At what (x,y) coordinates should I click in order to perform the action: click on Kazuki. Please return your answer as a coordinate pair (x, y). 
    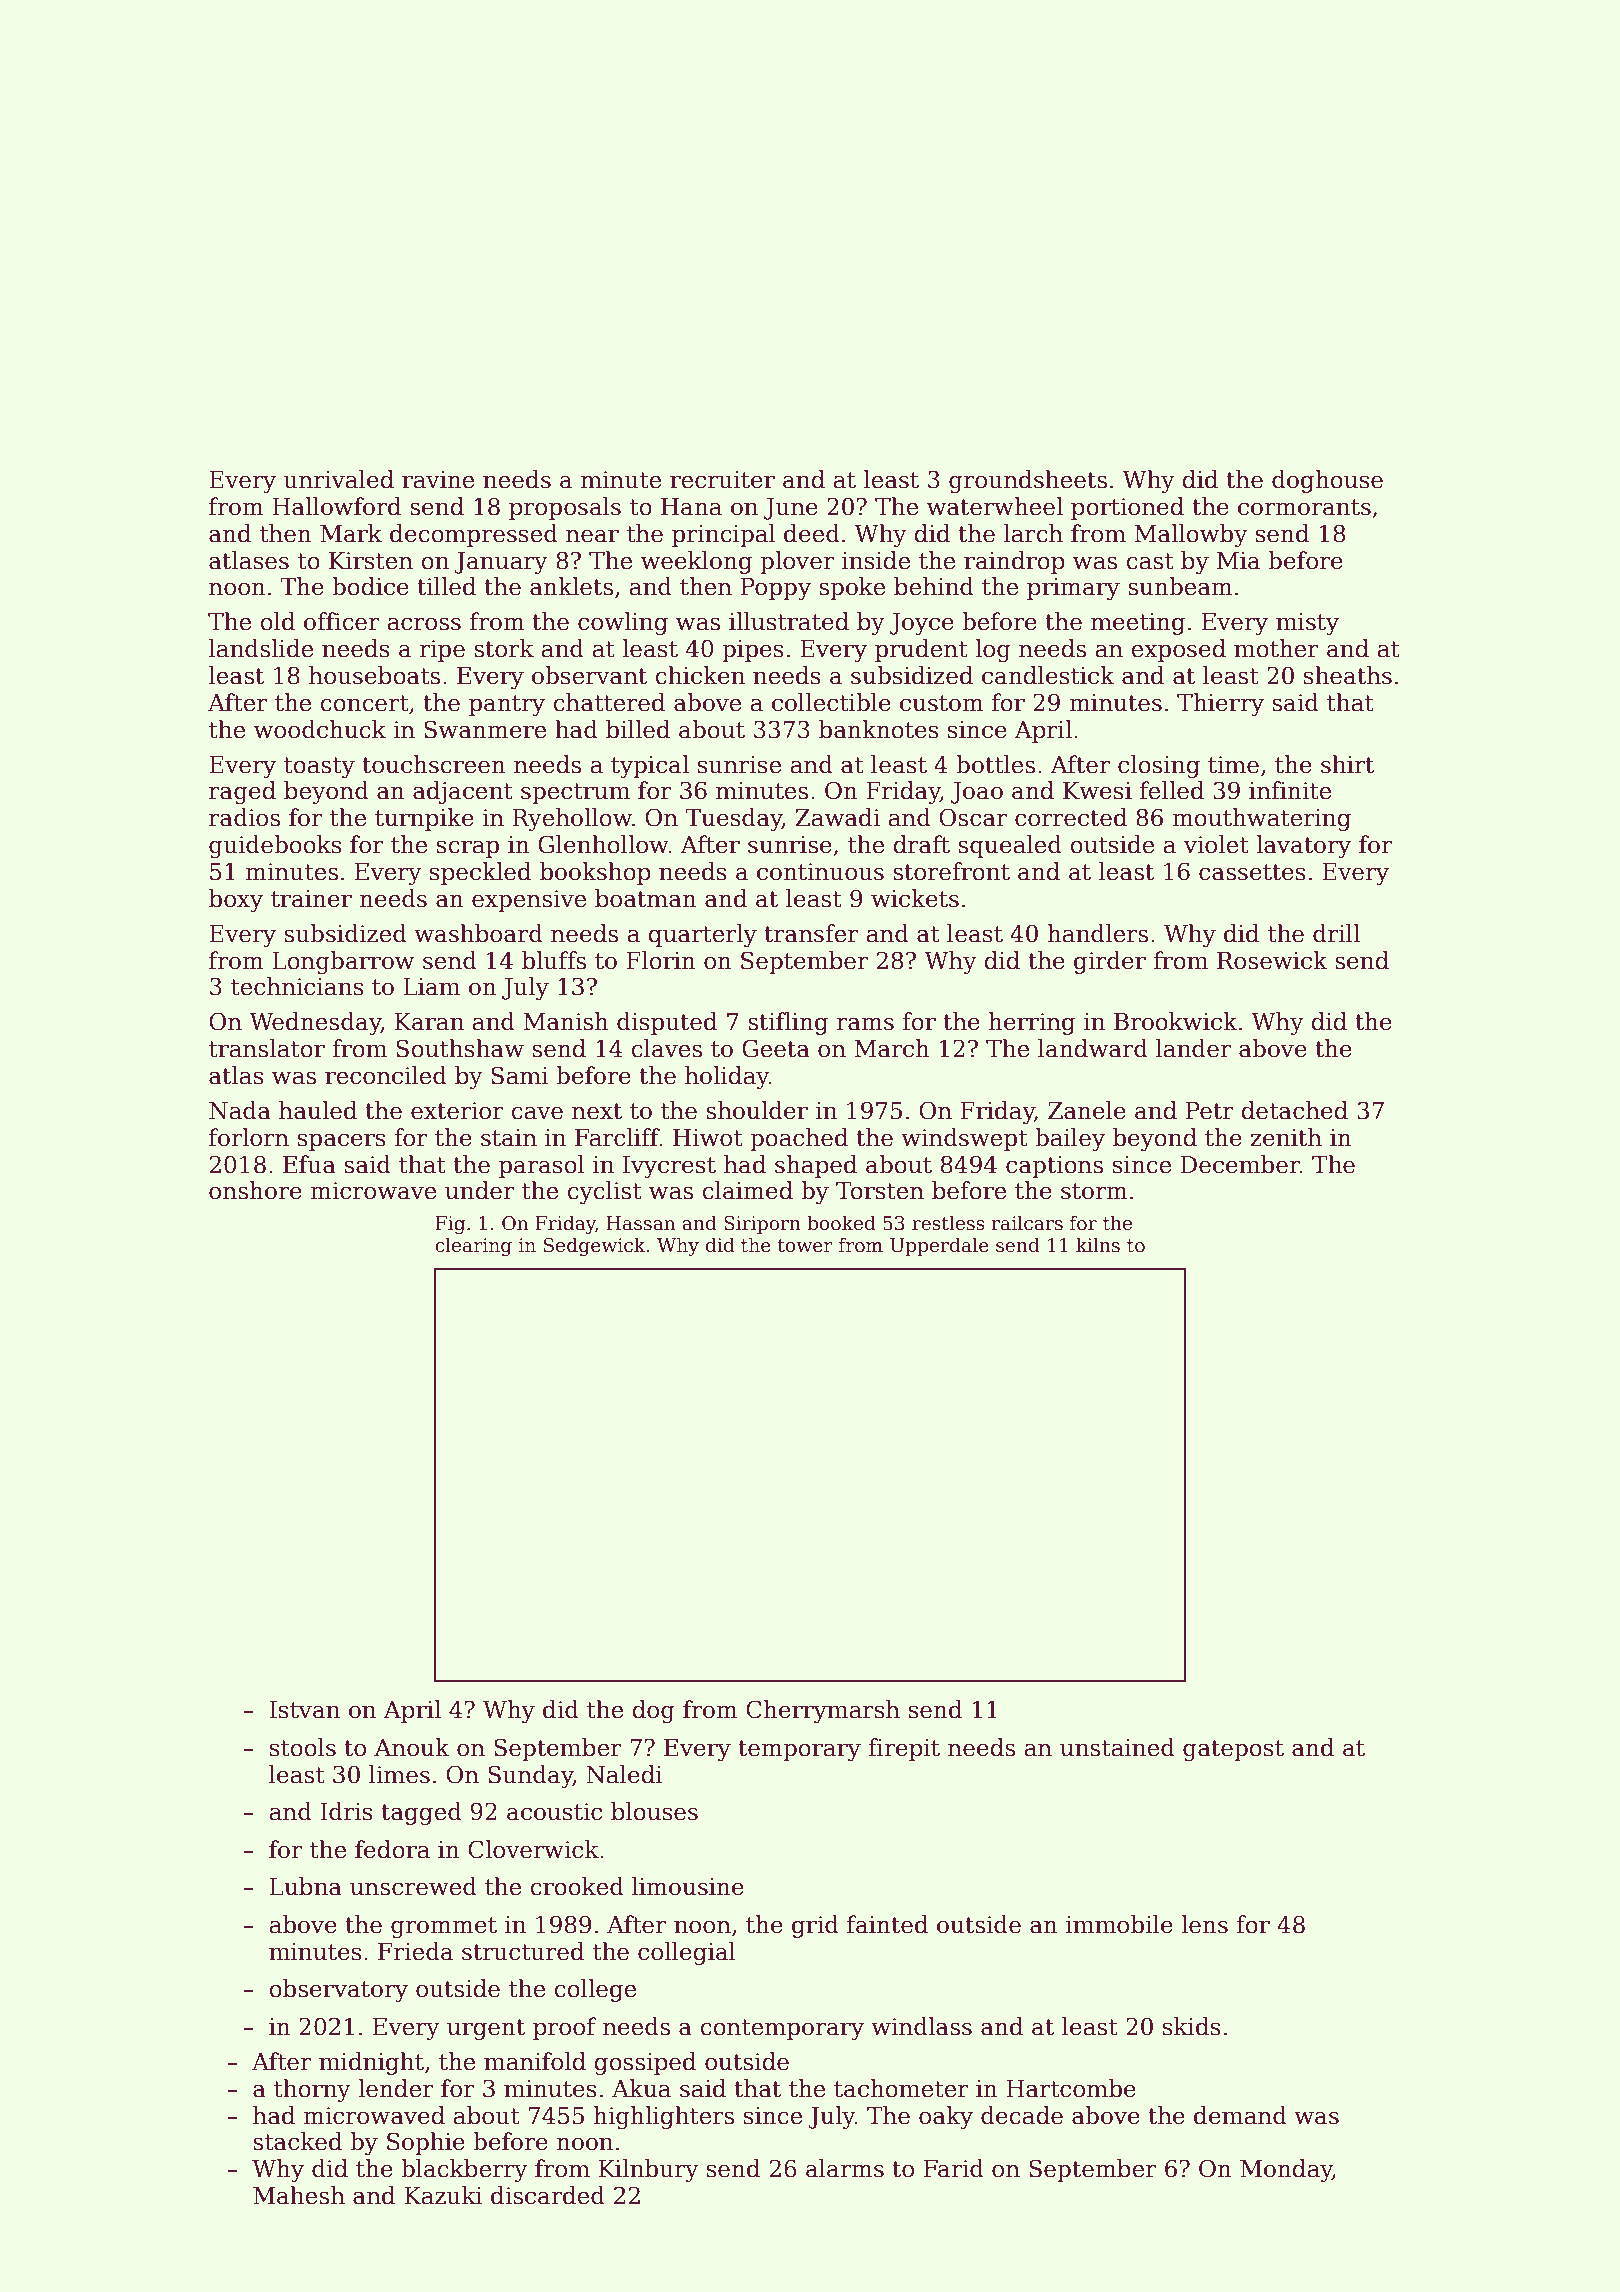
    Looking at the image, I should click on (443, 2195).
